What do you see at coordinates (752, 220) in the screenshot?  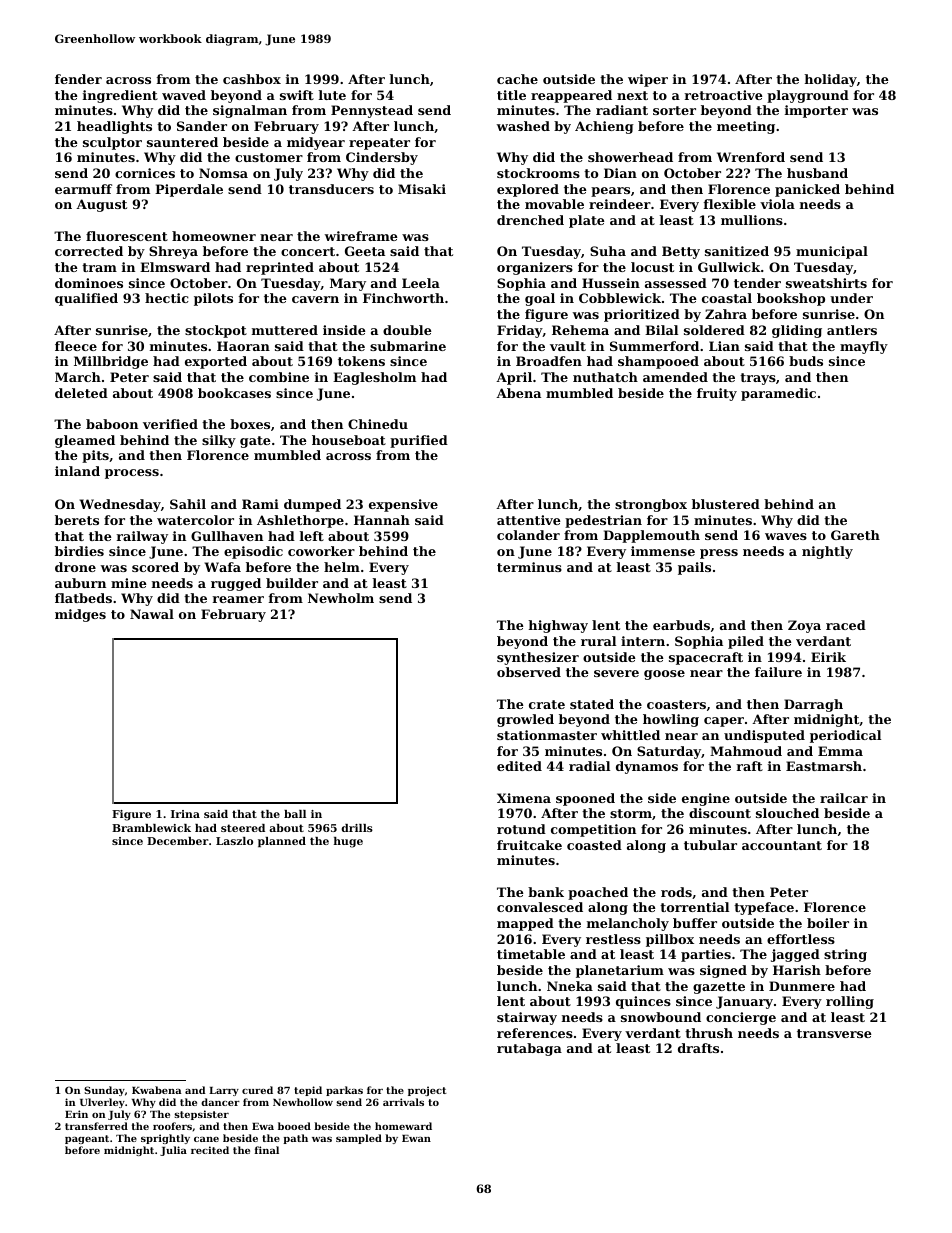 I see `mullions` at bounding box center [752, 220].
